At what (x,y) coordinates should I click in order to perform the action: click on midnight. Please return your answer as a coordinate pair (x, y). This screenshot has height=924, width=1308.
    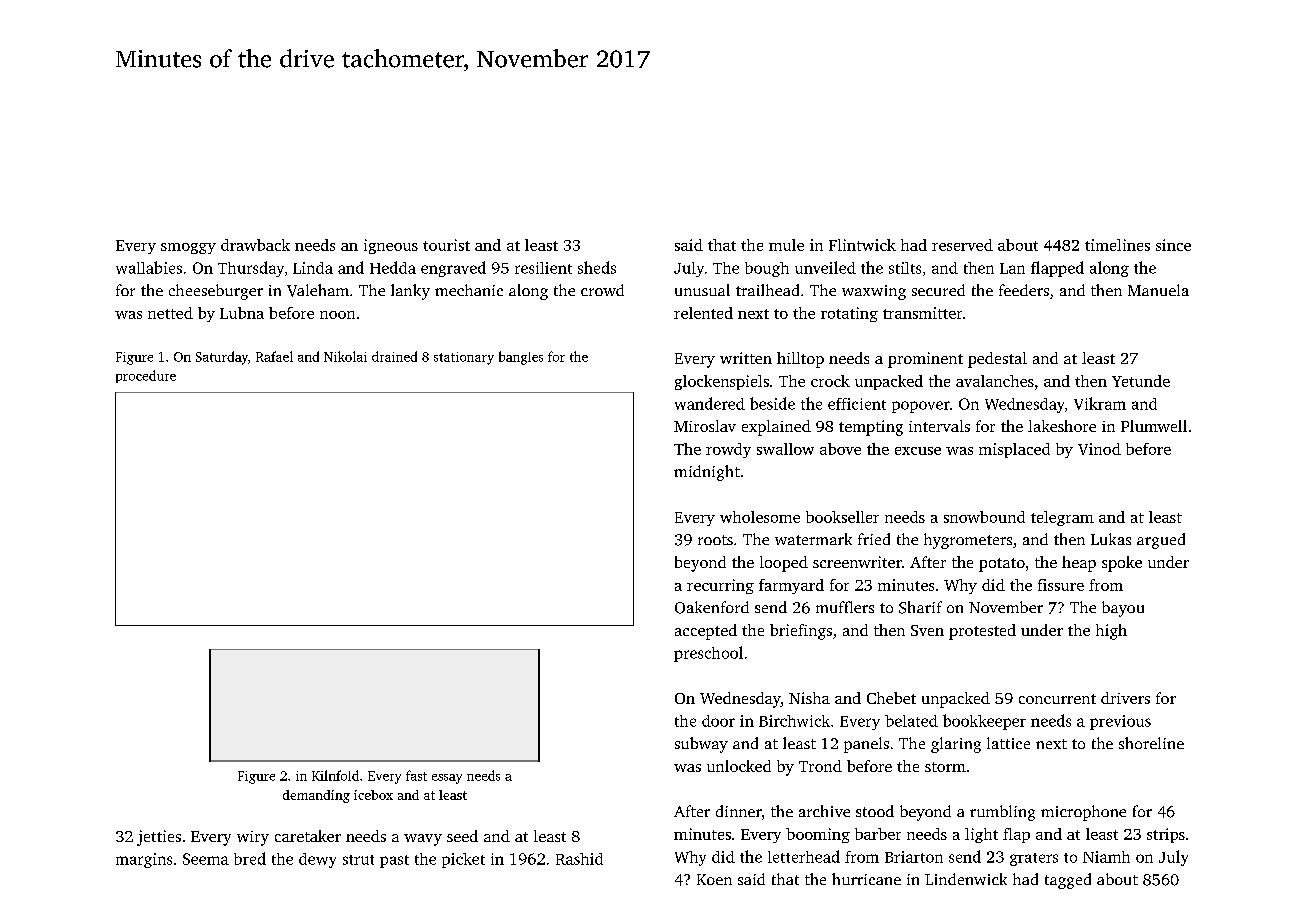
    Looking at the image, I should click on (707, 473).
